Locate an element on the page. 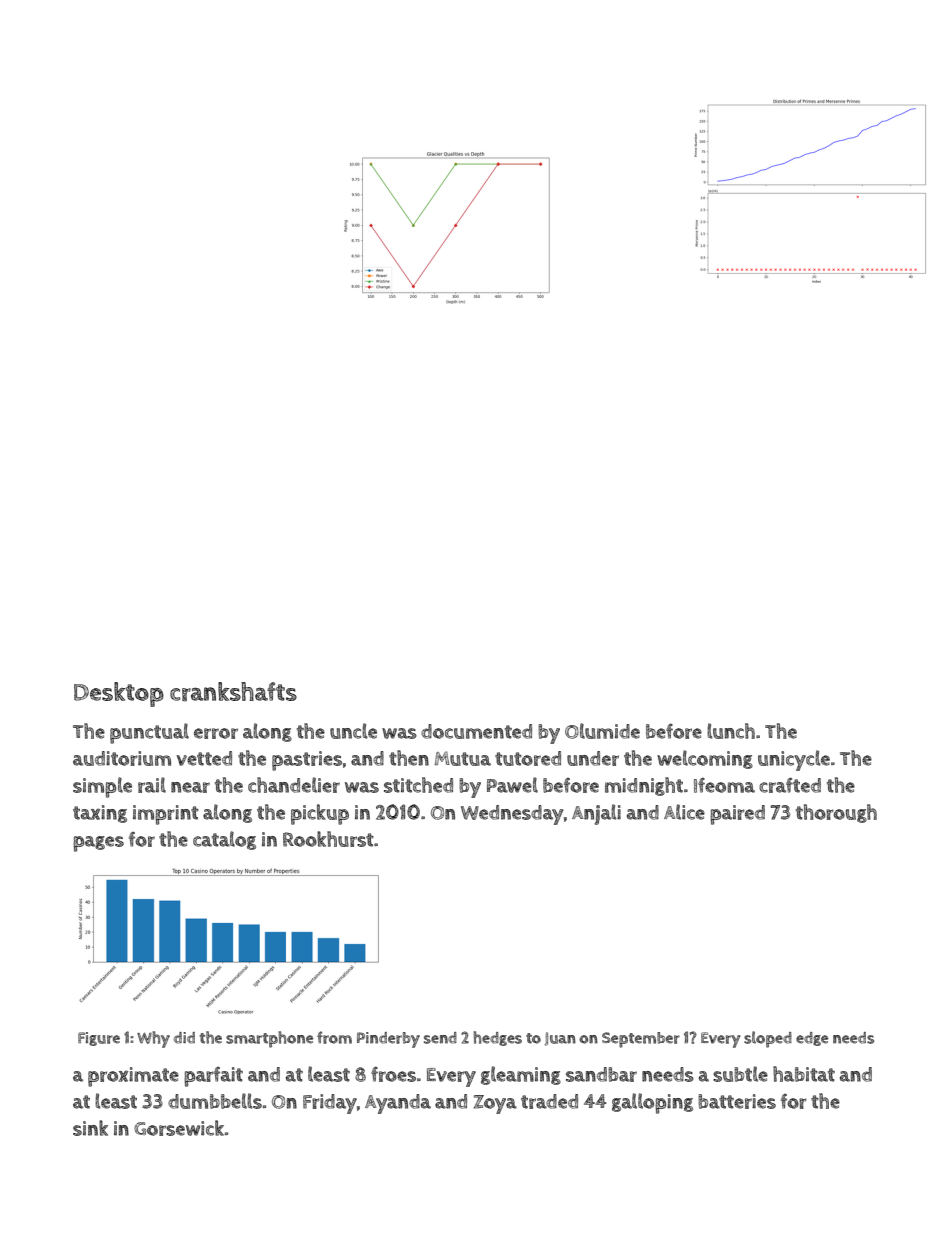 This image has height=1233, width=952. thorough is located at coordinates (836, 813).
